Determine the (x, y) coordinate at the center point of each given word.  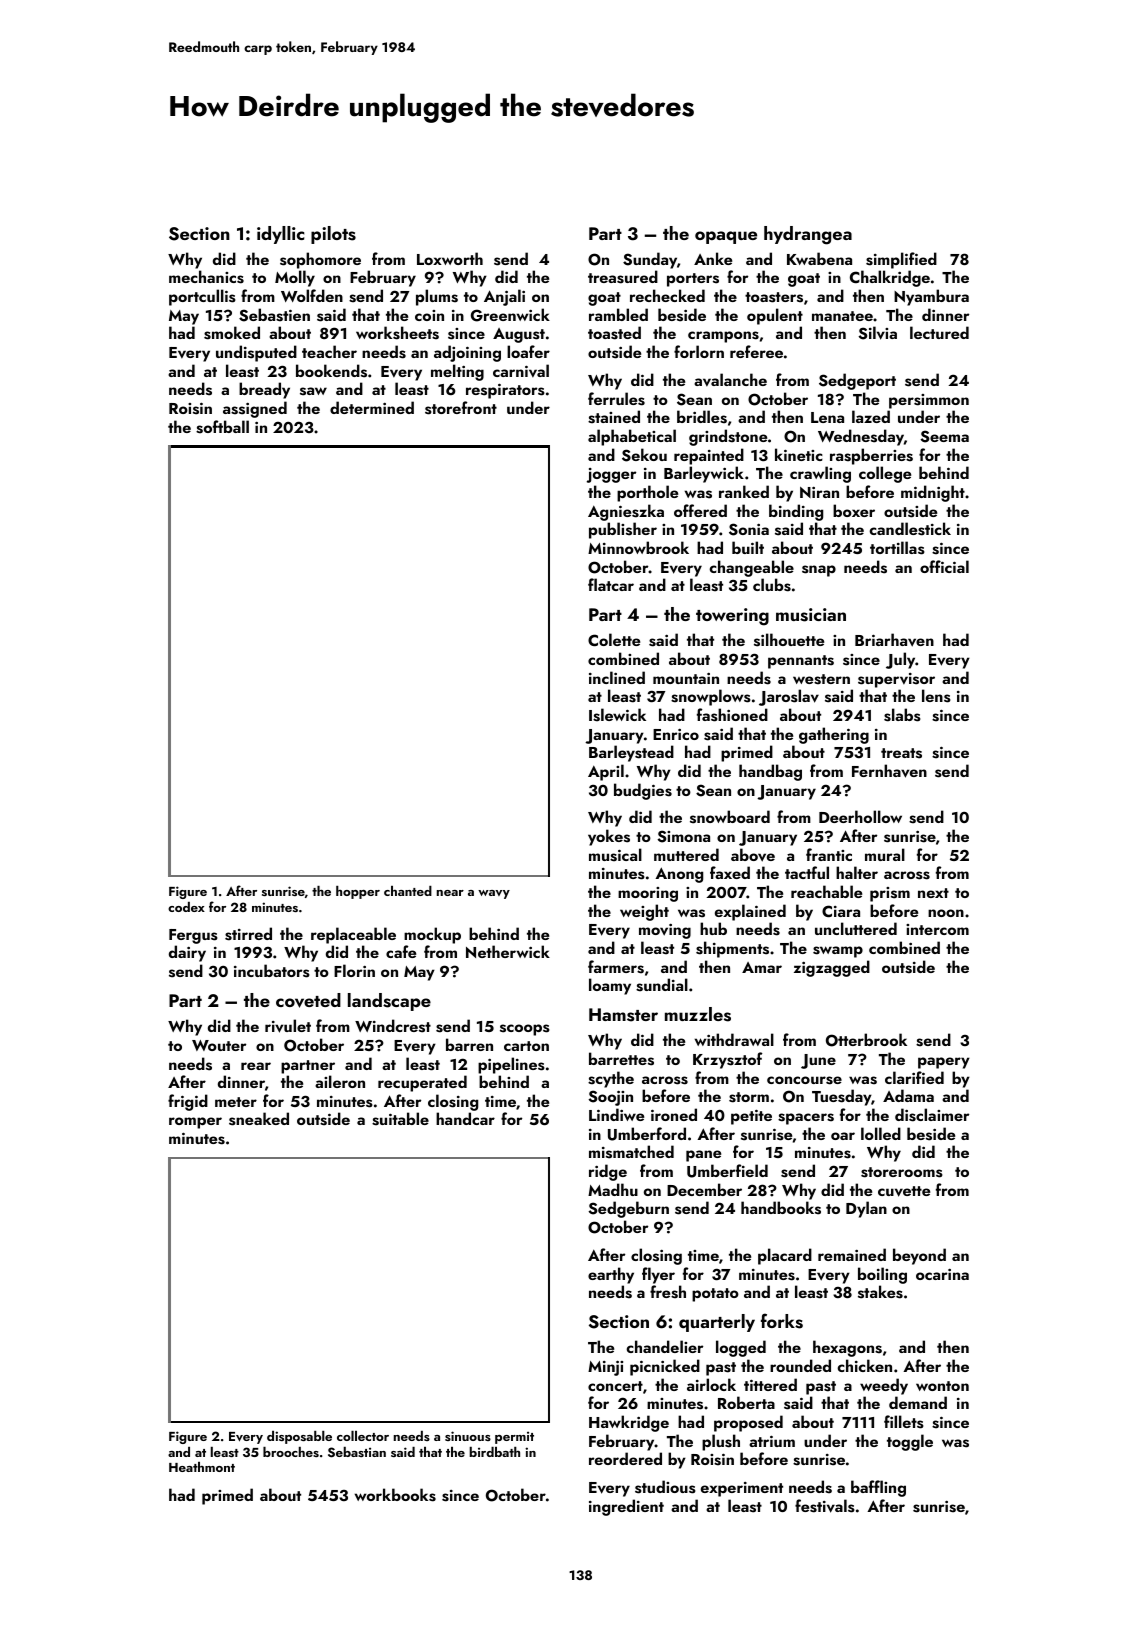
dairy (187, 953)
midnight (933, 493)
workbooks (395, 1495)
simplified (901, 260)
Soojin (610, 1098)
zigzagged (832, 968)
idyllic (280, 235)
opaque (726, 237)
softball (222, 427)
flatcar (611, 584)
